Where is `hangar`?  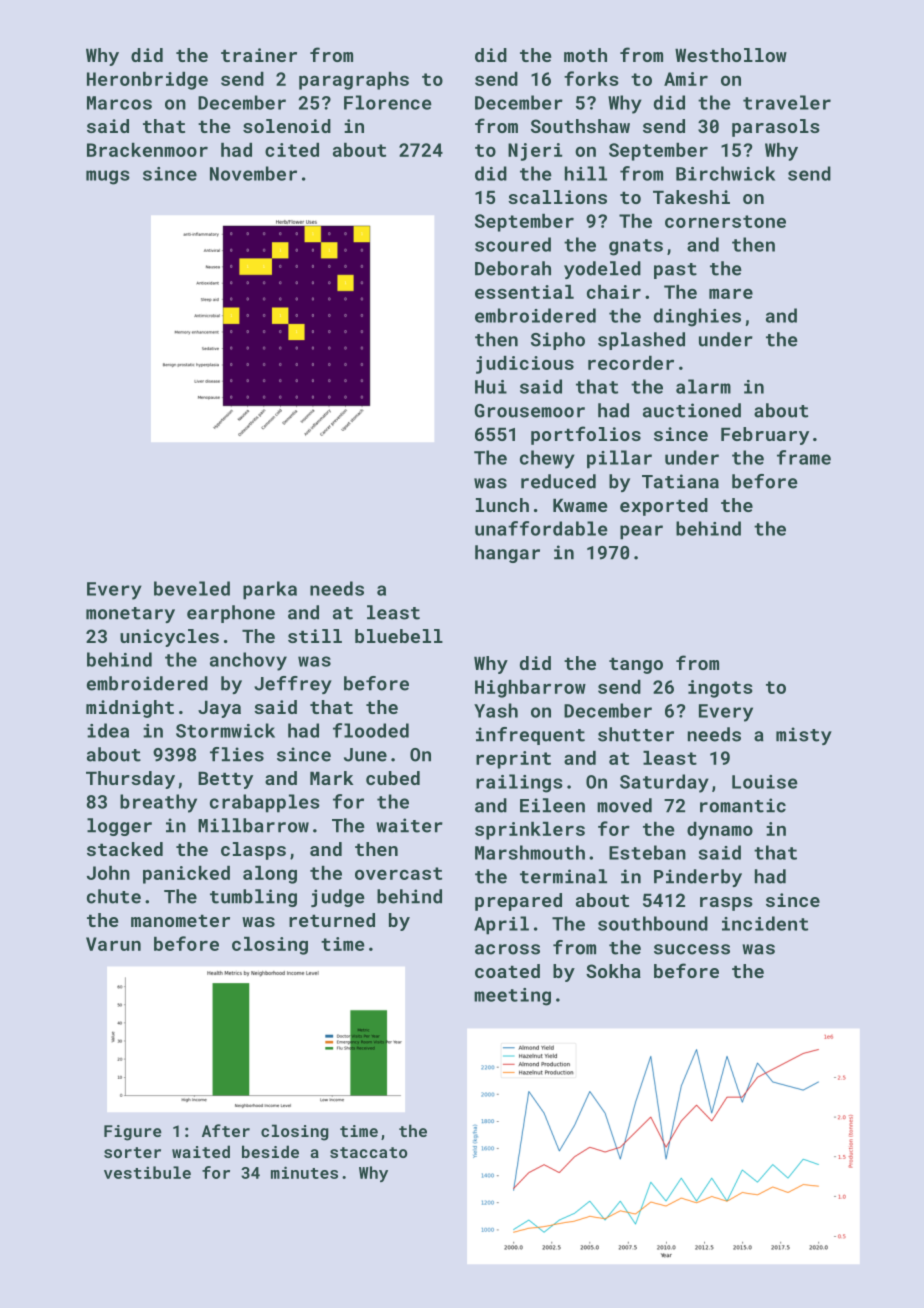 hangar is located at coordinates (507, 554).
